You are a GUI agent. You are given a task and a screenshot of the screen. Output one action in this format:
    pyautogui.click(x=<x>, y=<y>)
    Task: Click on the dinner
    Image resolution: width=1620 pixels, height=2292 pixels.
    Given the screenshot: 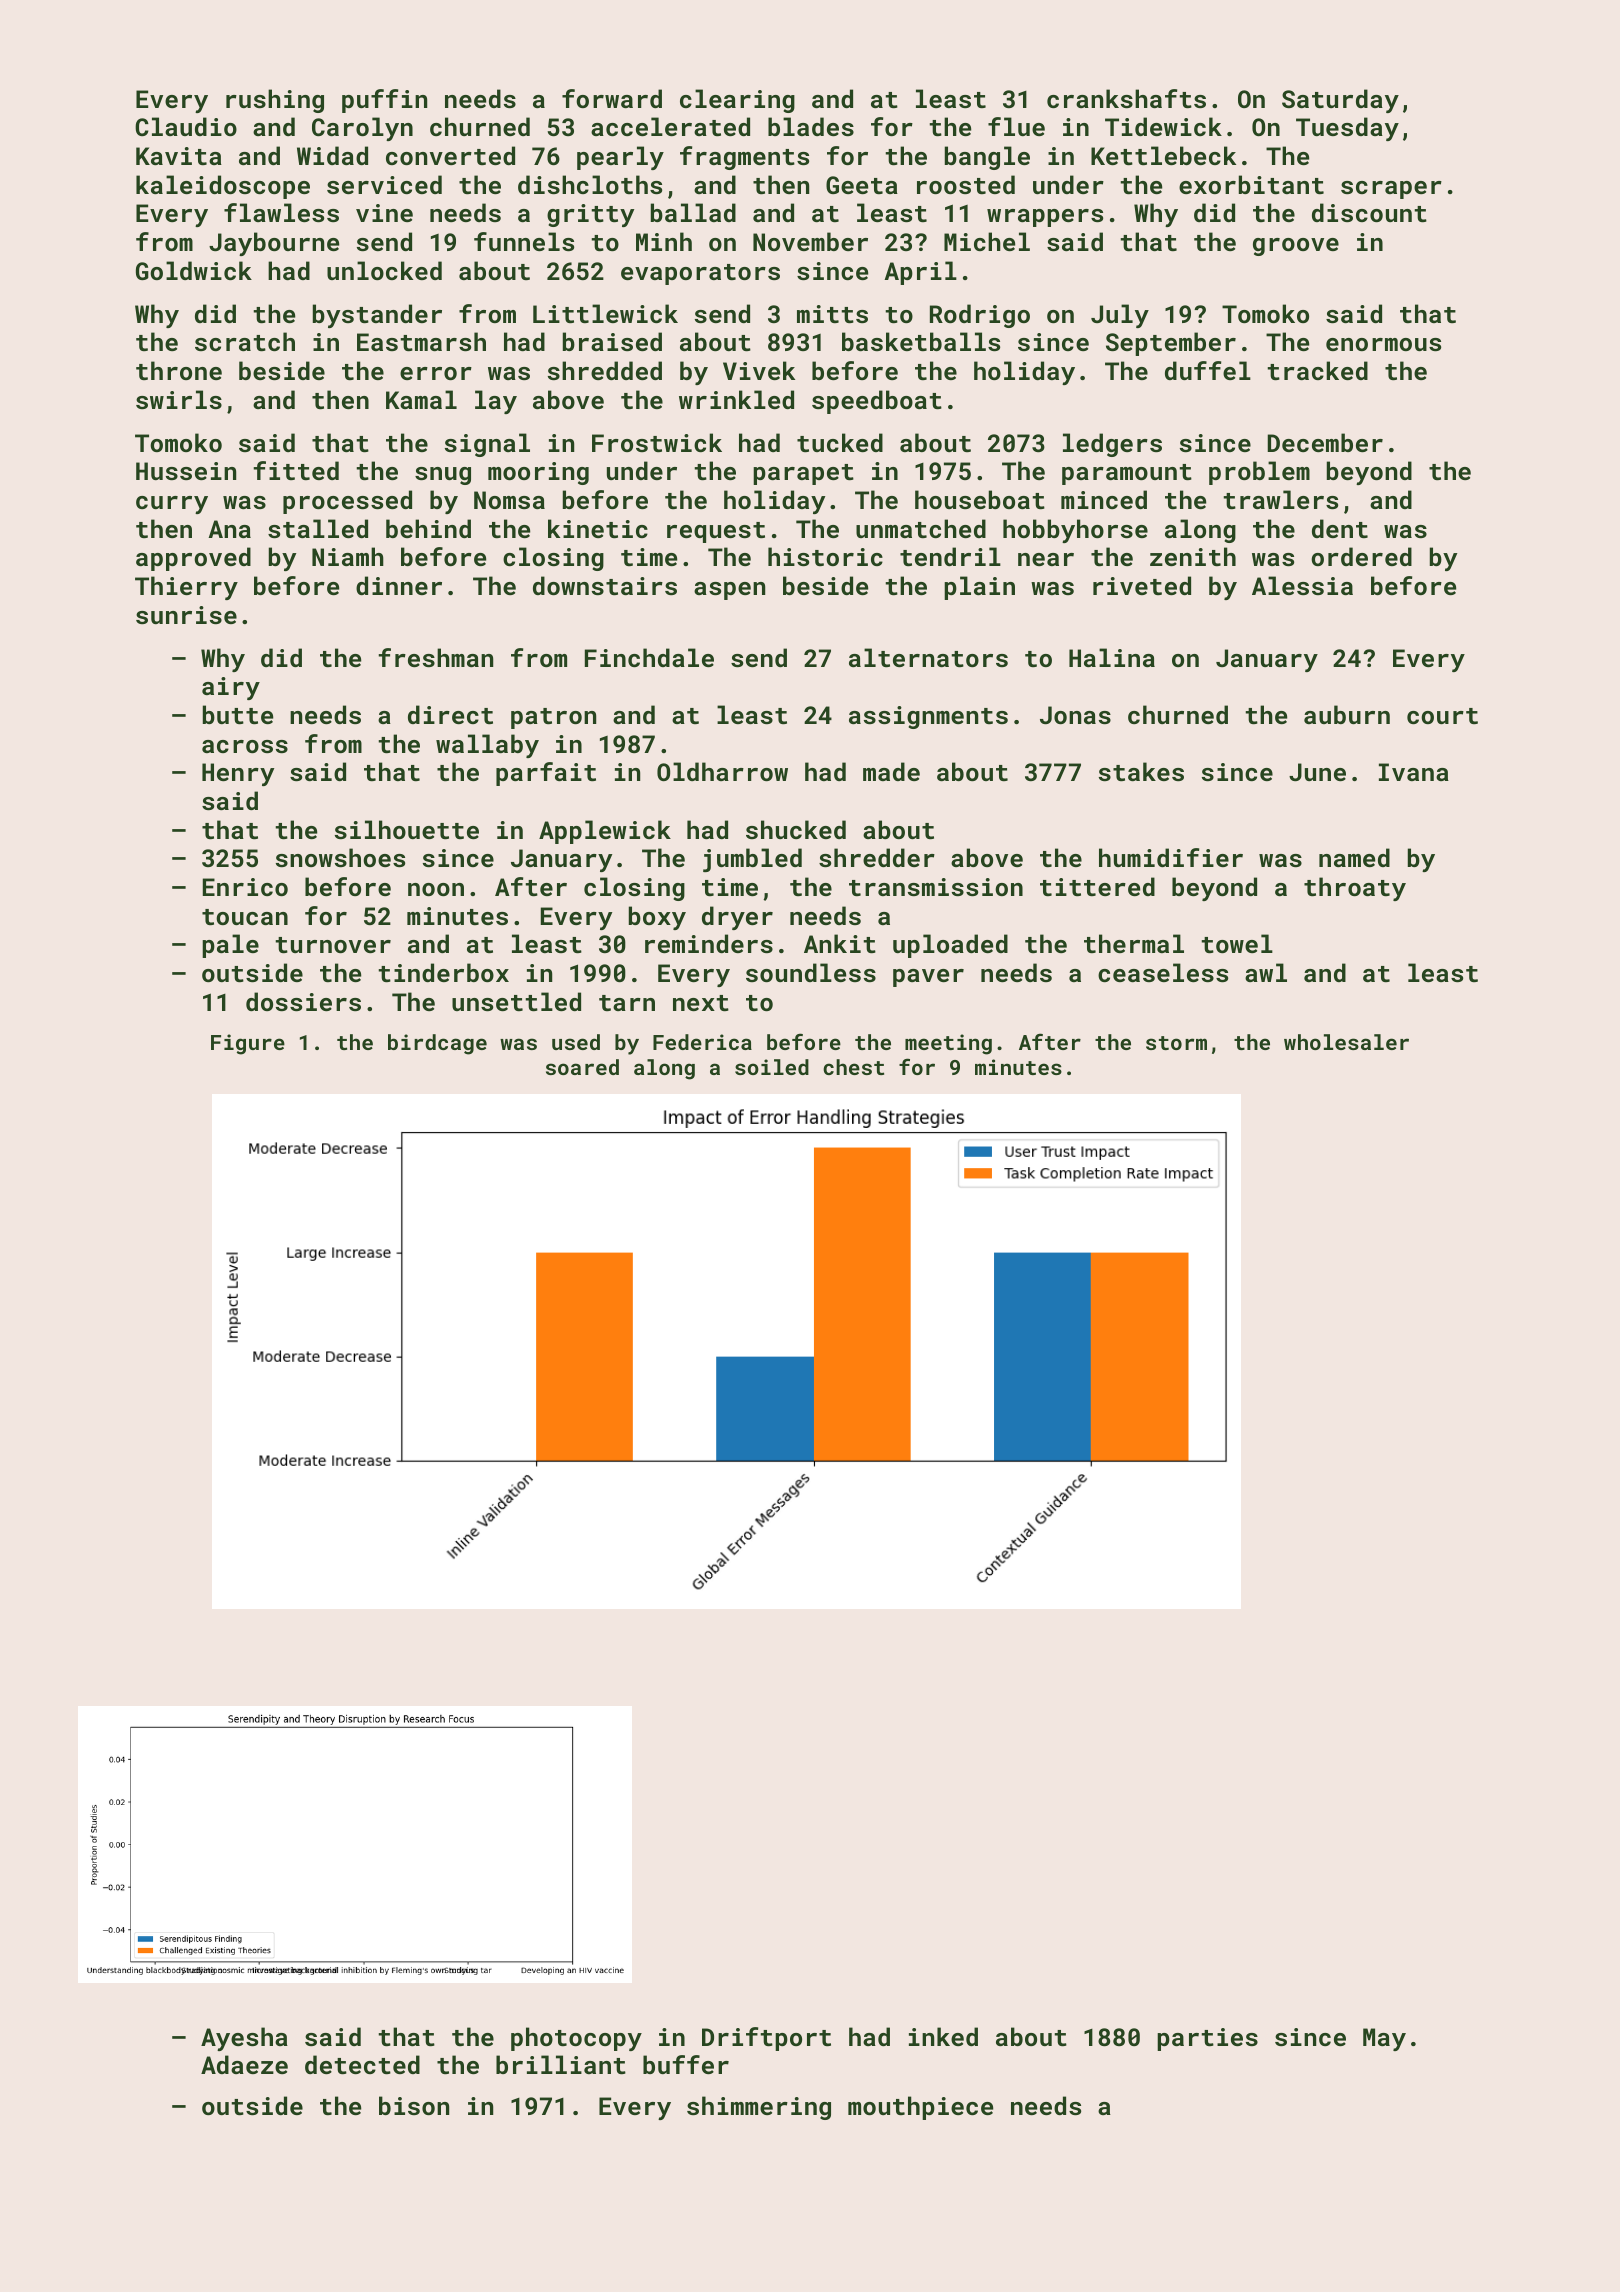 What is the action you would take?
    pyautogui.click(x=399, y=585)
